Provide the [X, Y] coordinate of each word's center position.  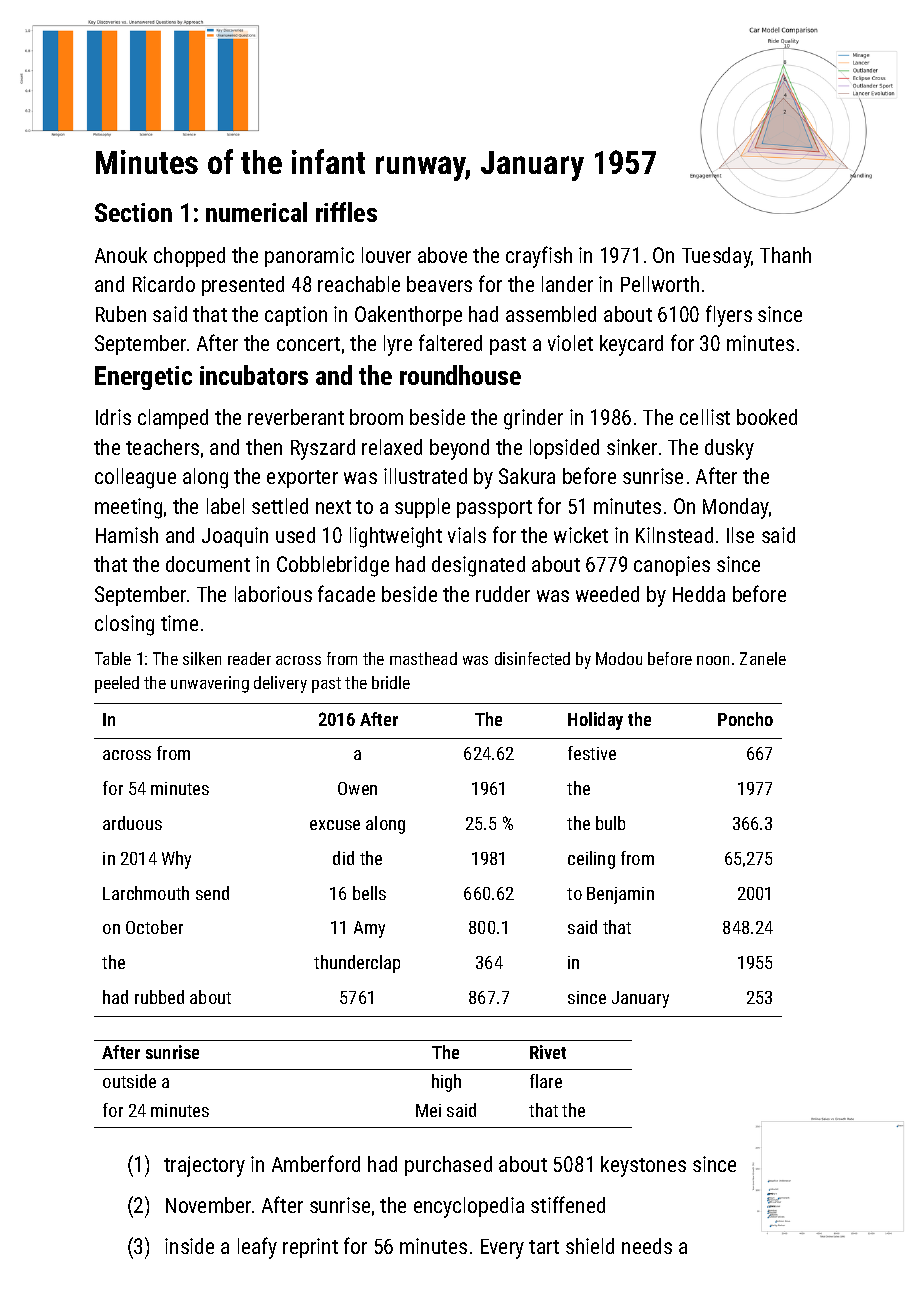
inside [189, 1246]
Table [113, 658]
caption [296, 316]
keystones [643, 1166]
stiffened [568, 1204]
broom [376, 417]
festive [592, 753]
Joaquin [235, 537]
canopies [672, 566]
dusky [729, 449]
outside [129, 1081]
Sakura [527, 476]
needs [647, 1246]
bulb [610, 823]
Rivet [548, 1052]
